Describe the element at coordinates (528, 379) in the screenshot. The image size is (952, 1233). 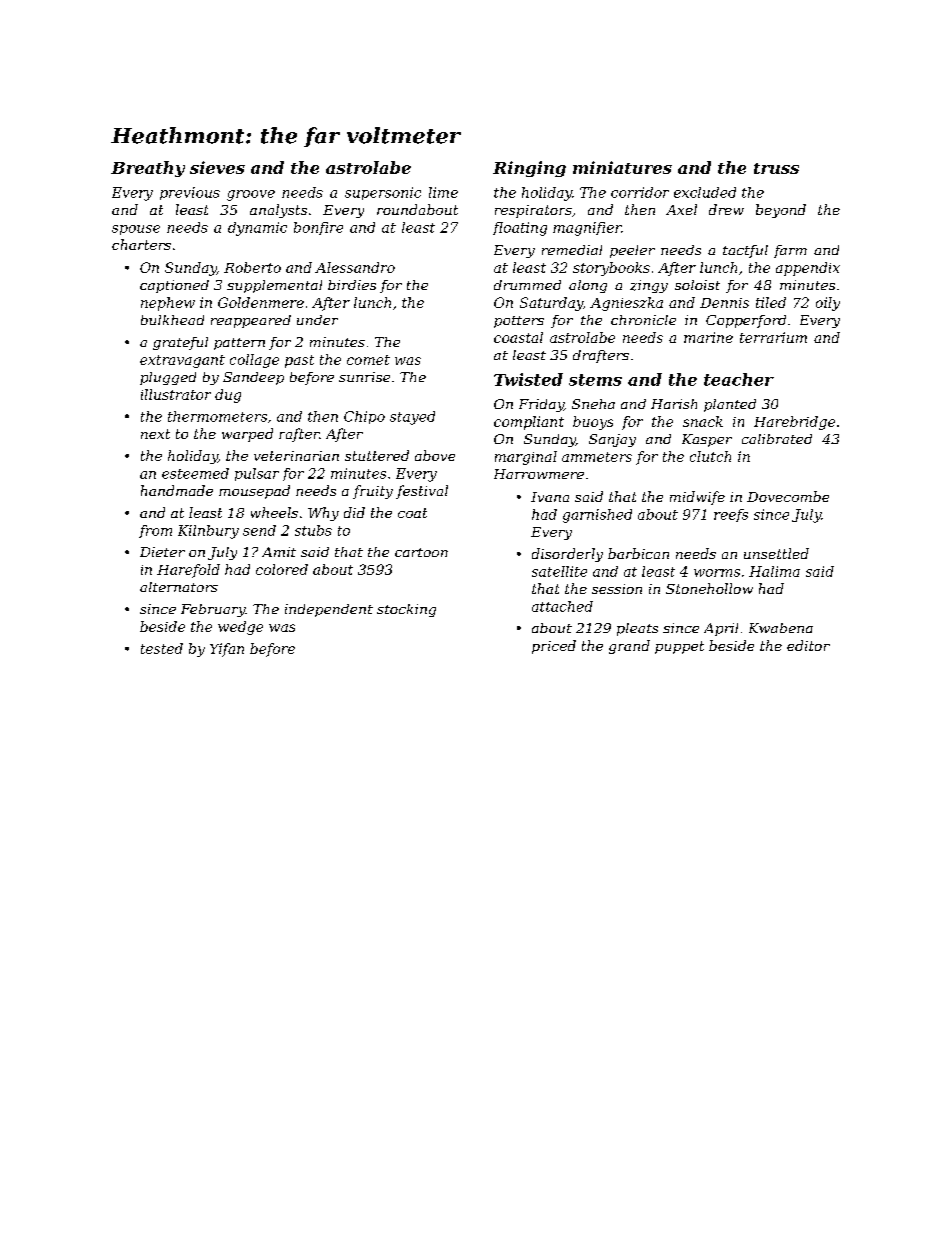
I see `Twisted` at that location.
